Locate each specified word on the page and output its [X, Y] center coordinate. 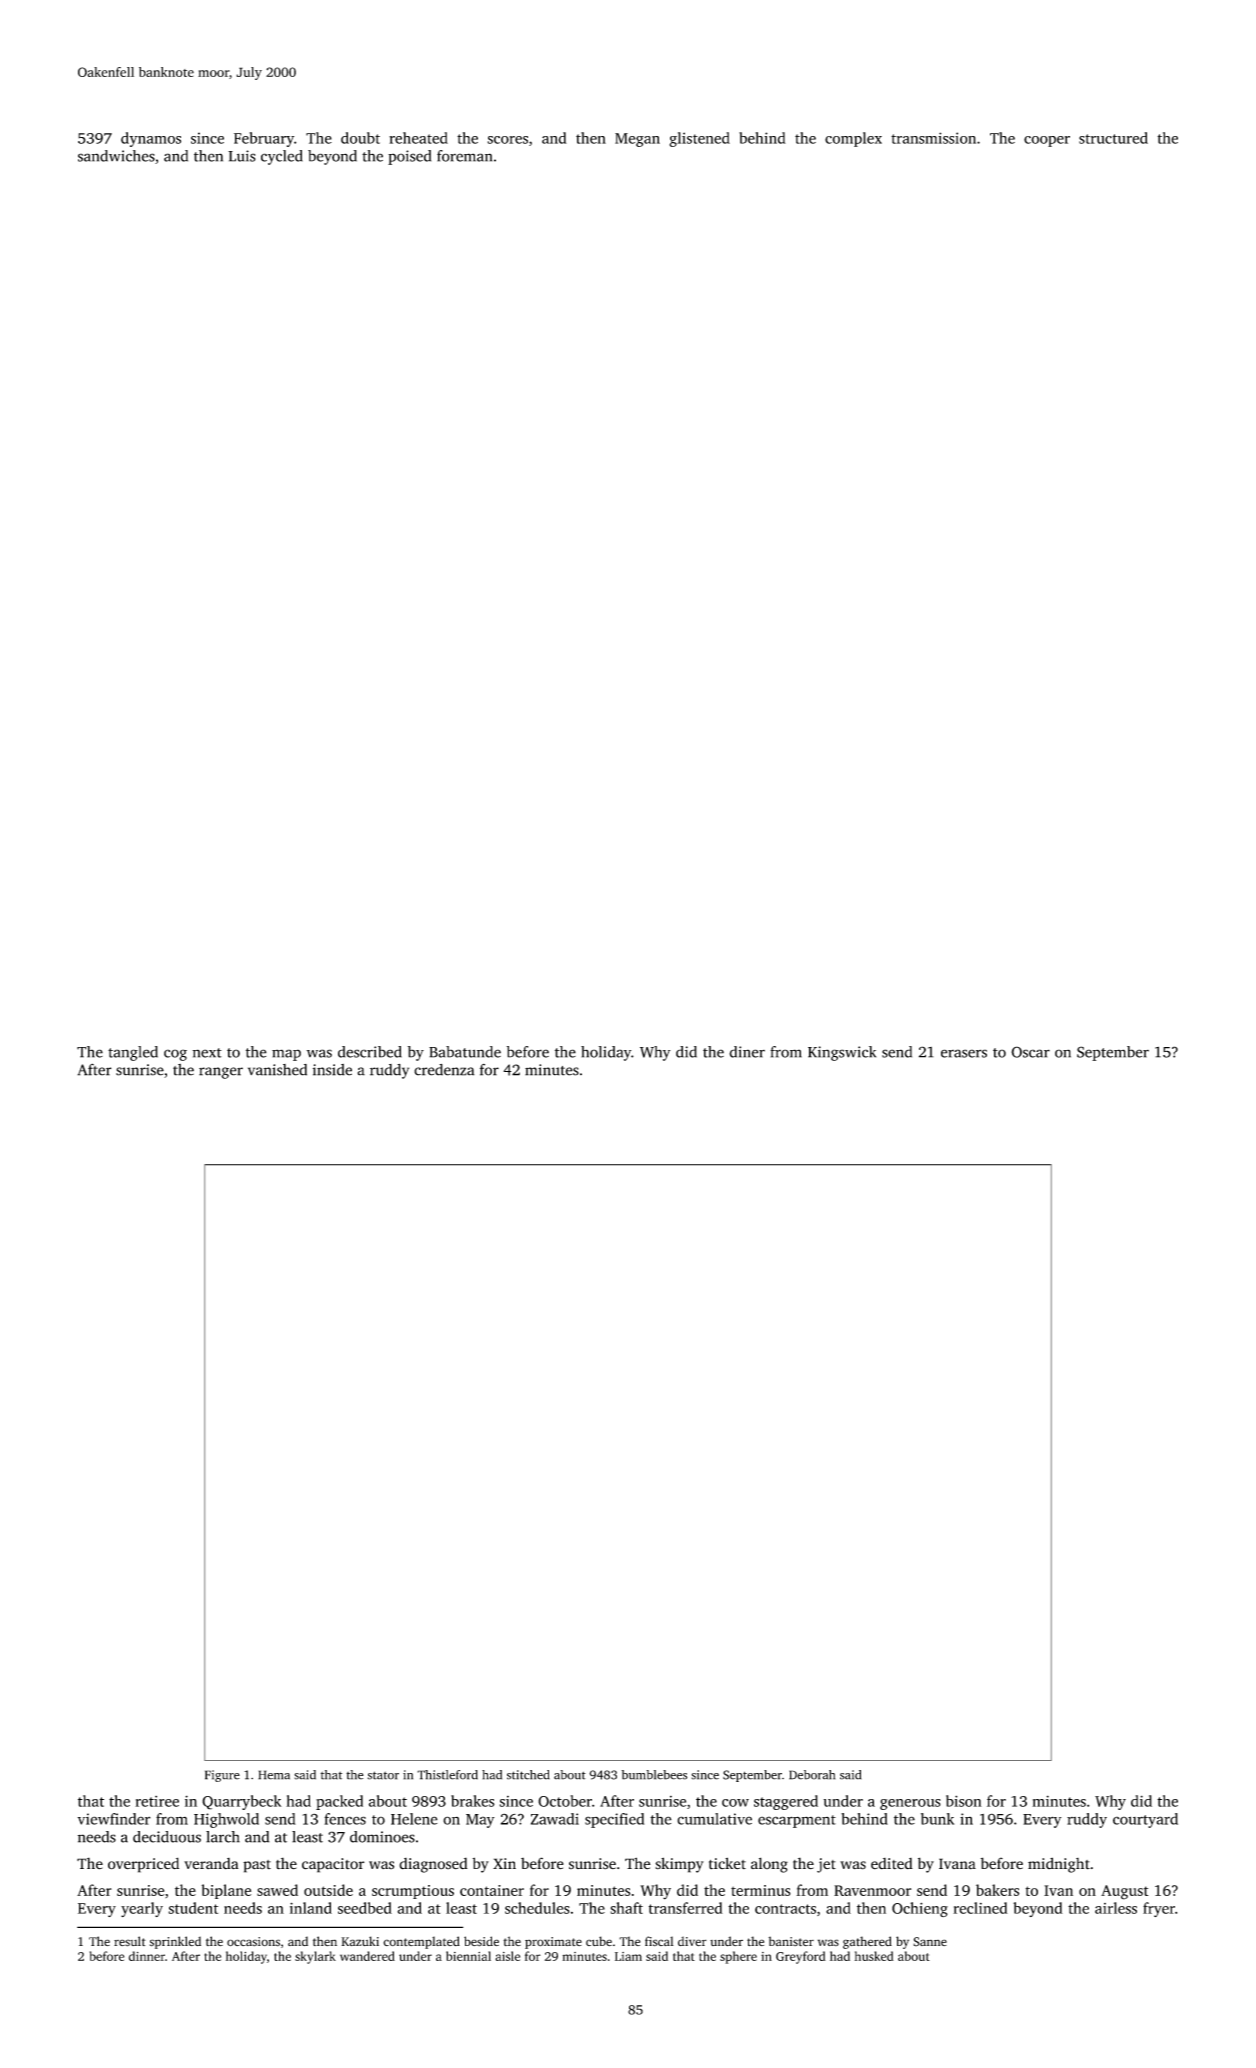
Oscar [1030, 1052]
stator [383, 1775]
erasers [964, 1053]
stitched [528, 1775]
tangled [133, 1053]
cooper [1047, 141]
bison [964, 1801]
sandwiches [116, 156]
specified [614, 1820]
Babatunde [465, 1052]
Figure [222, 1776]
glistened [699, 139]
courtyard [1145, 1820]
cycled [282, 157]
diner [747, 1052]
